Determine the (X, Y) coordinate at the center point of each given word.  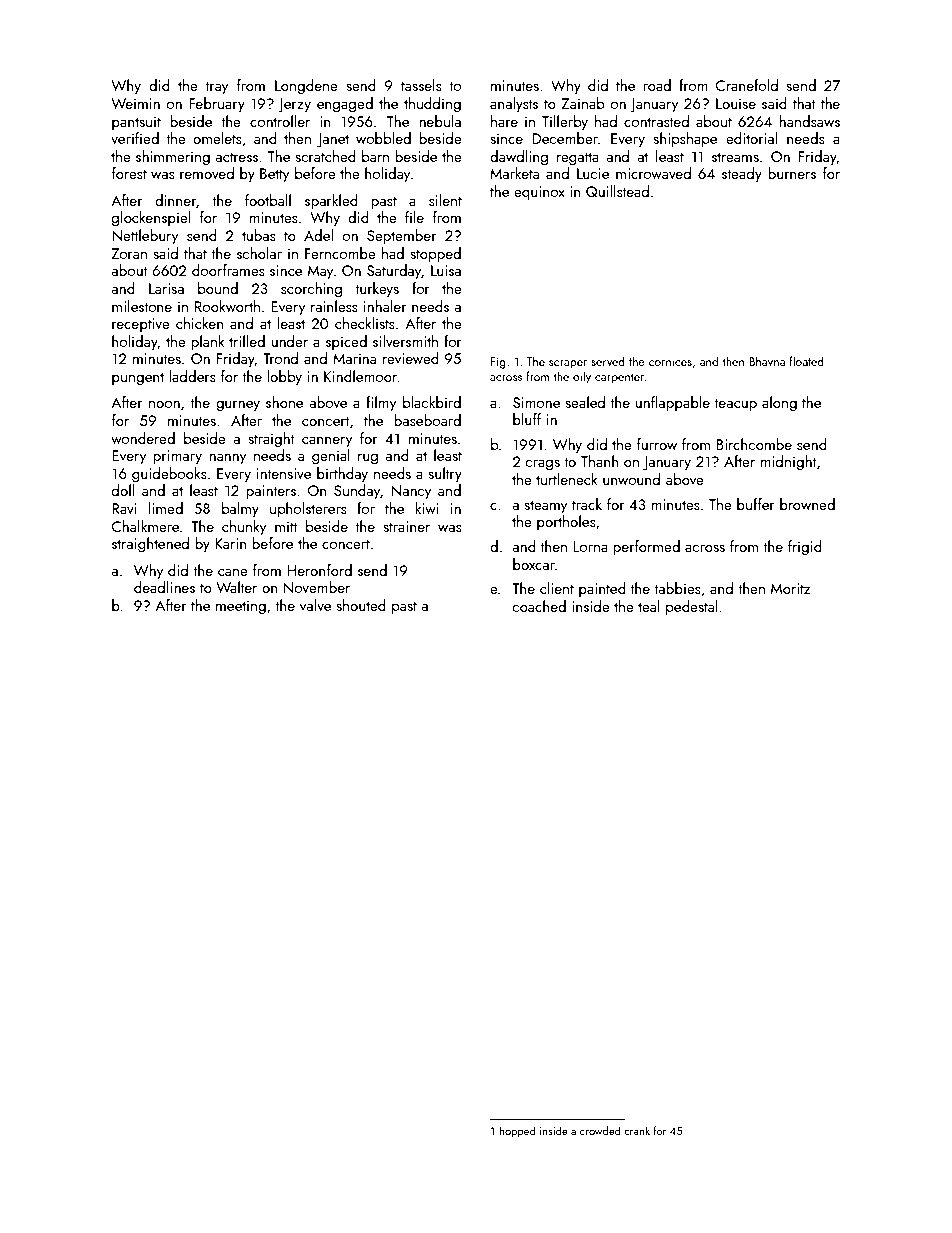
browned (807, 504)
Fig (498, 363)
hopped (518, 1132)
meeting (241, 607)
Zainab (582, 103)
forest (129, 173)
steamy (545, 507)
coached (539, 606)
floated (806, 361)
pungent (138, 379)
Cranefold (747, 85)
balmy (240, 510)
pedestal (692, 607)
